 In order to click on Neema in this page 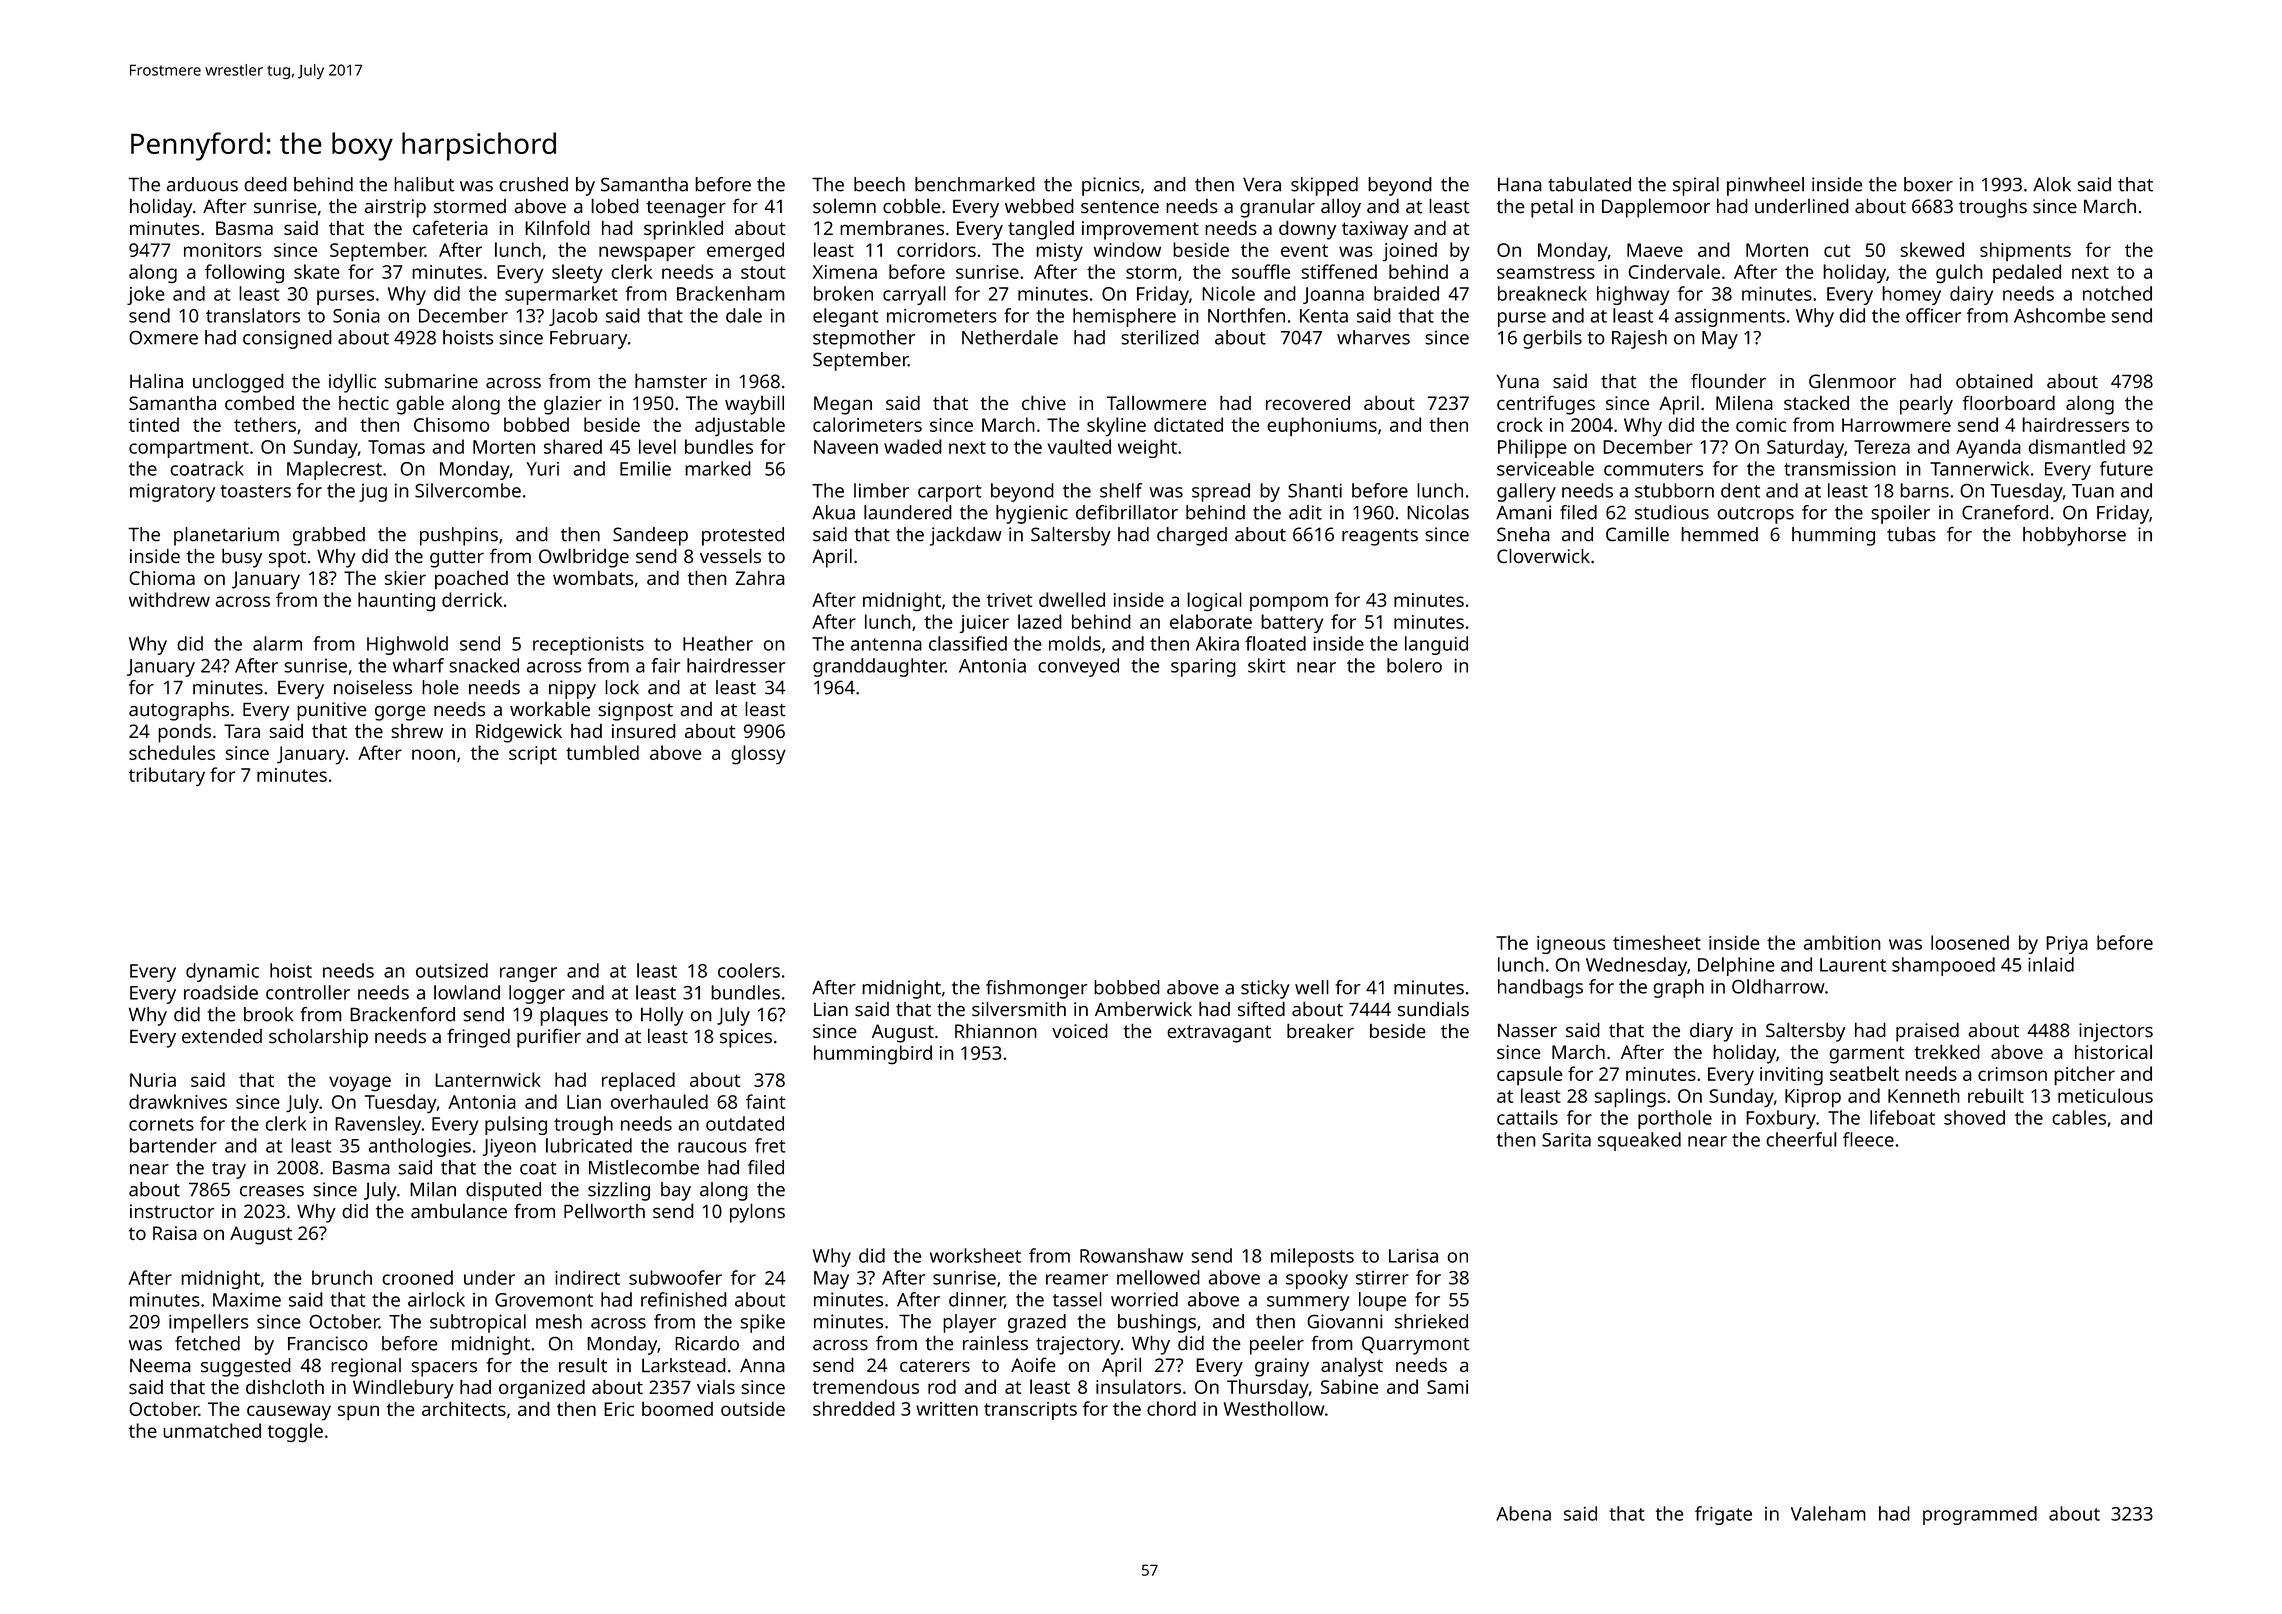, I will do `click(160, 1365)`.
